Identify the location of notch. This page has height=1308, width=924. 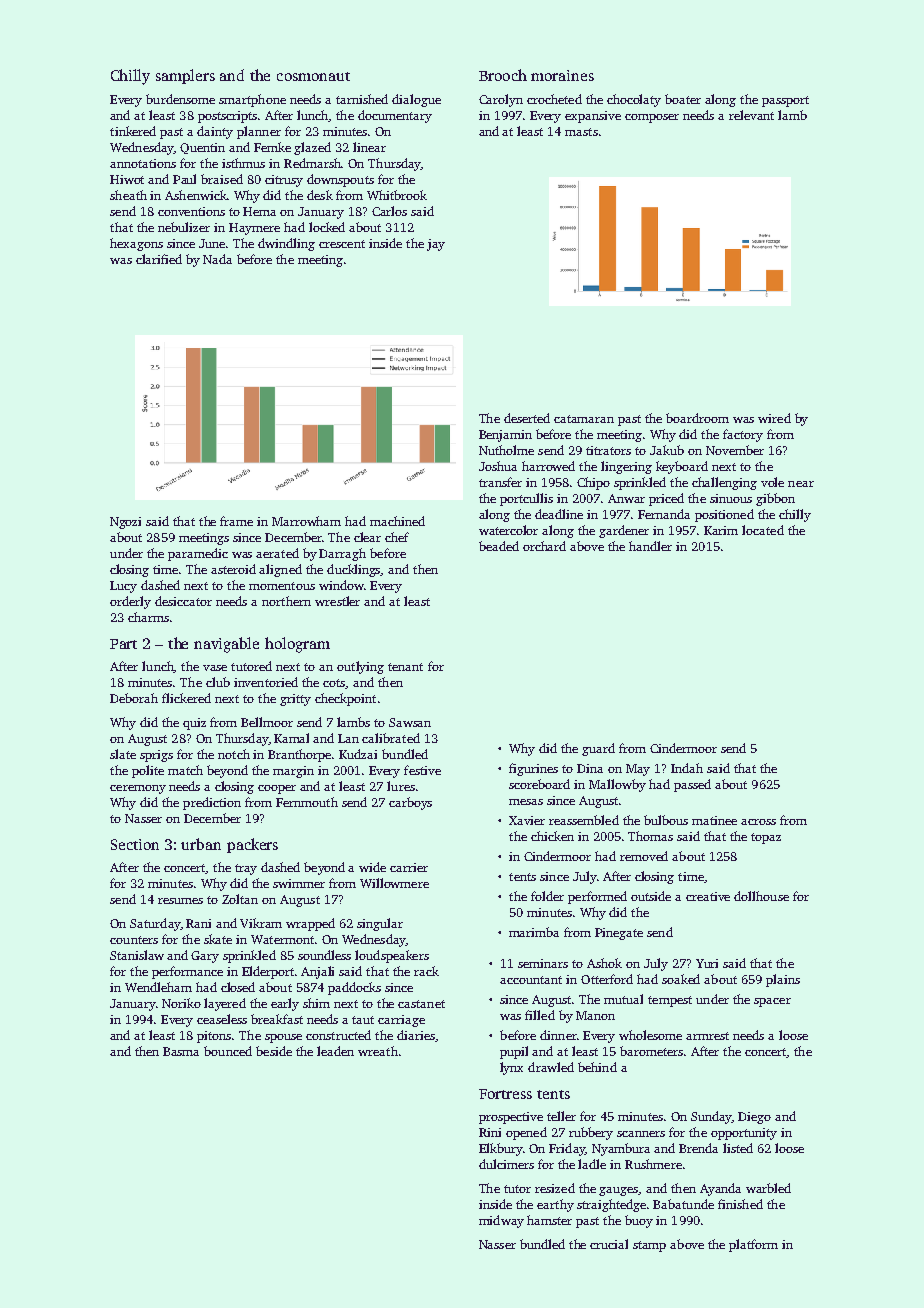
(234, 754).
